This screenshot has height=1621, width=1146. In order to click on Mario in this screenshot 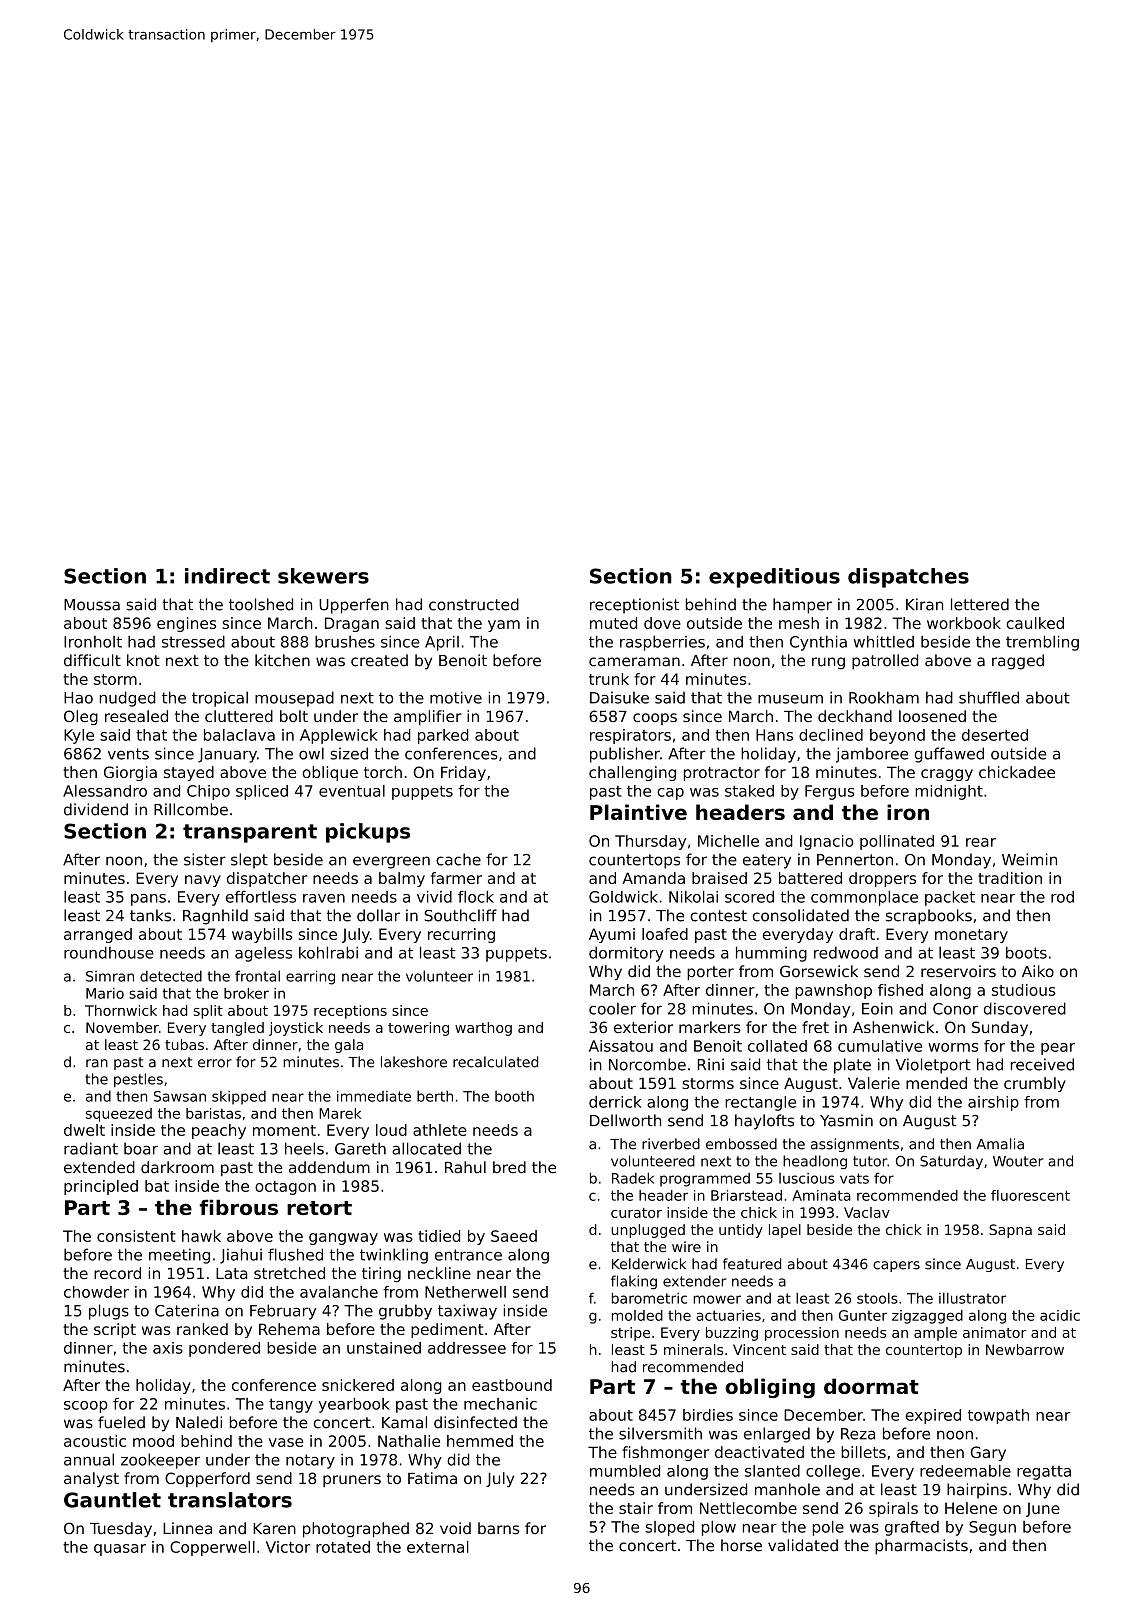, I will do `click(105, 993)`.
